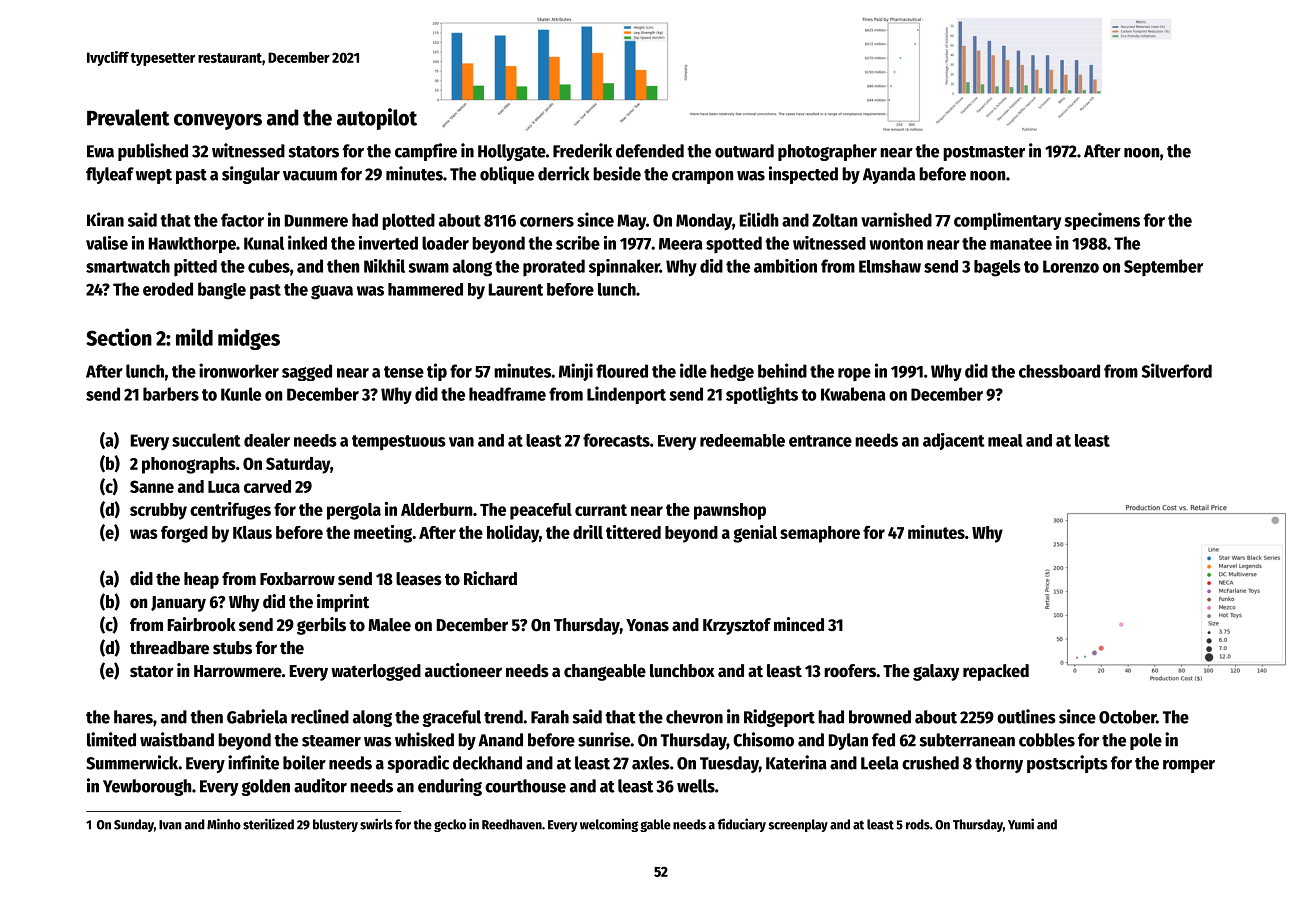  I want to click on postmaster, so click(984, 153).
